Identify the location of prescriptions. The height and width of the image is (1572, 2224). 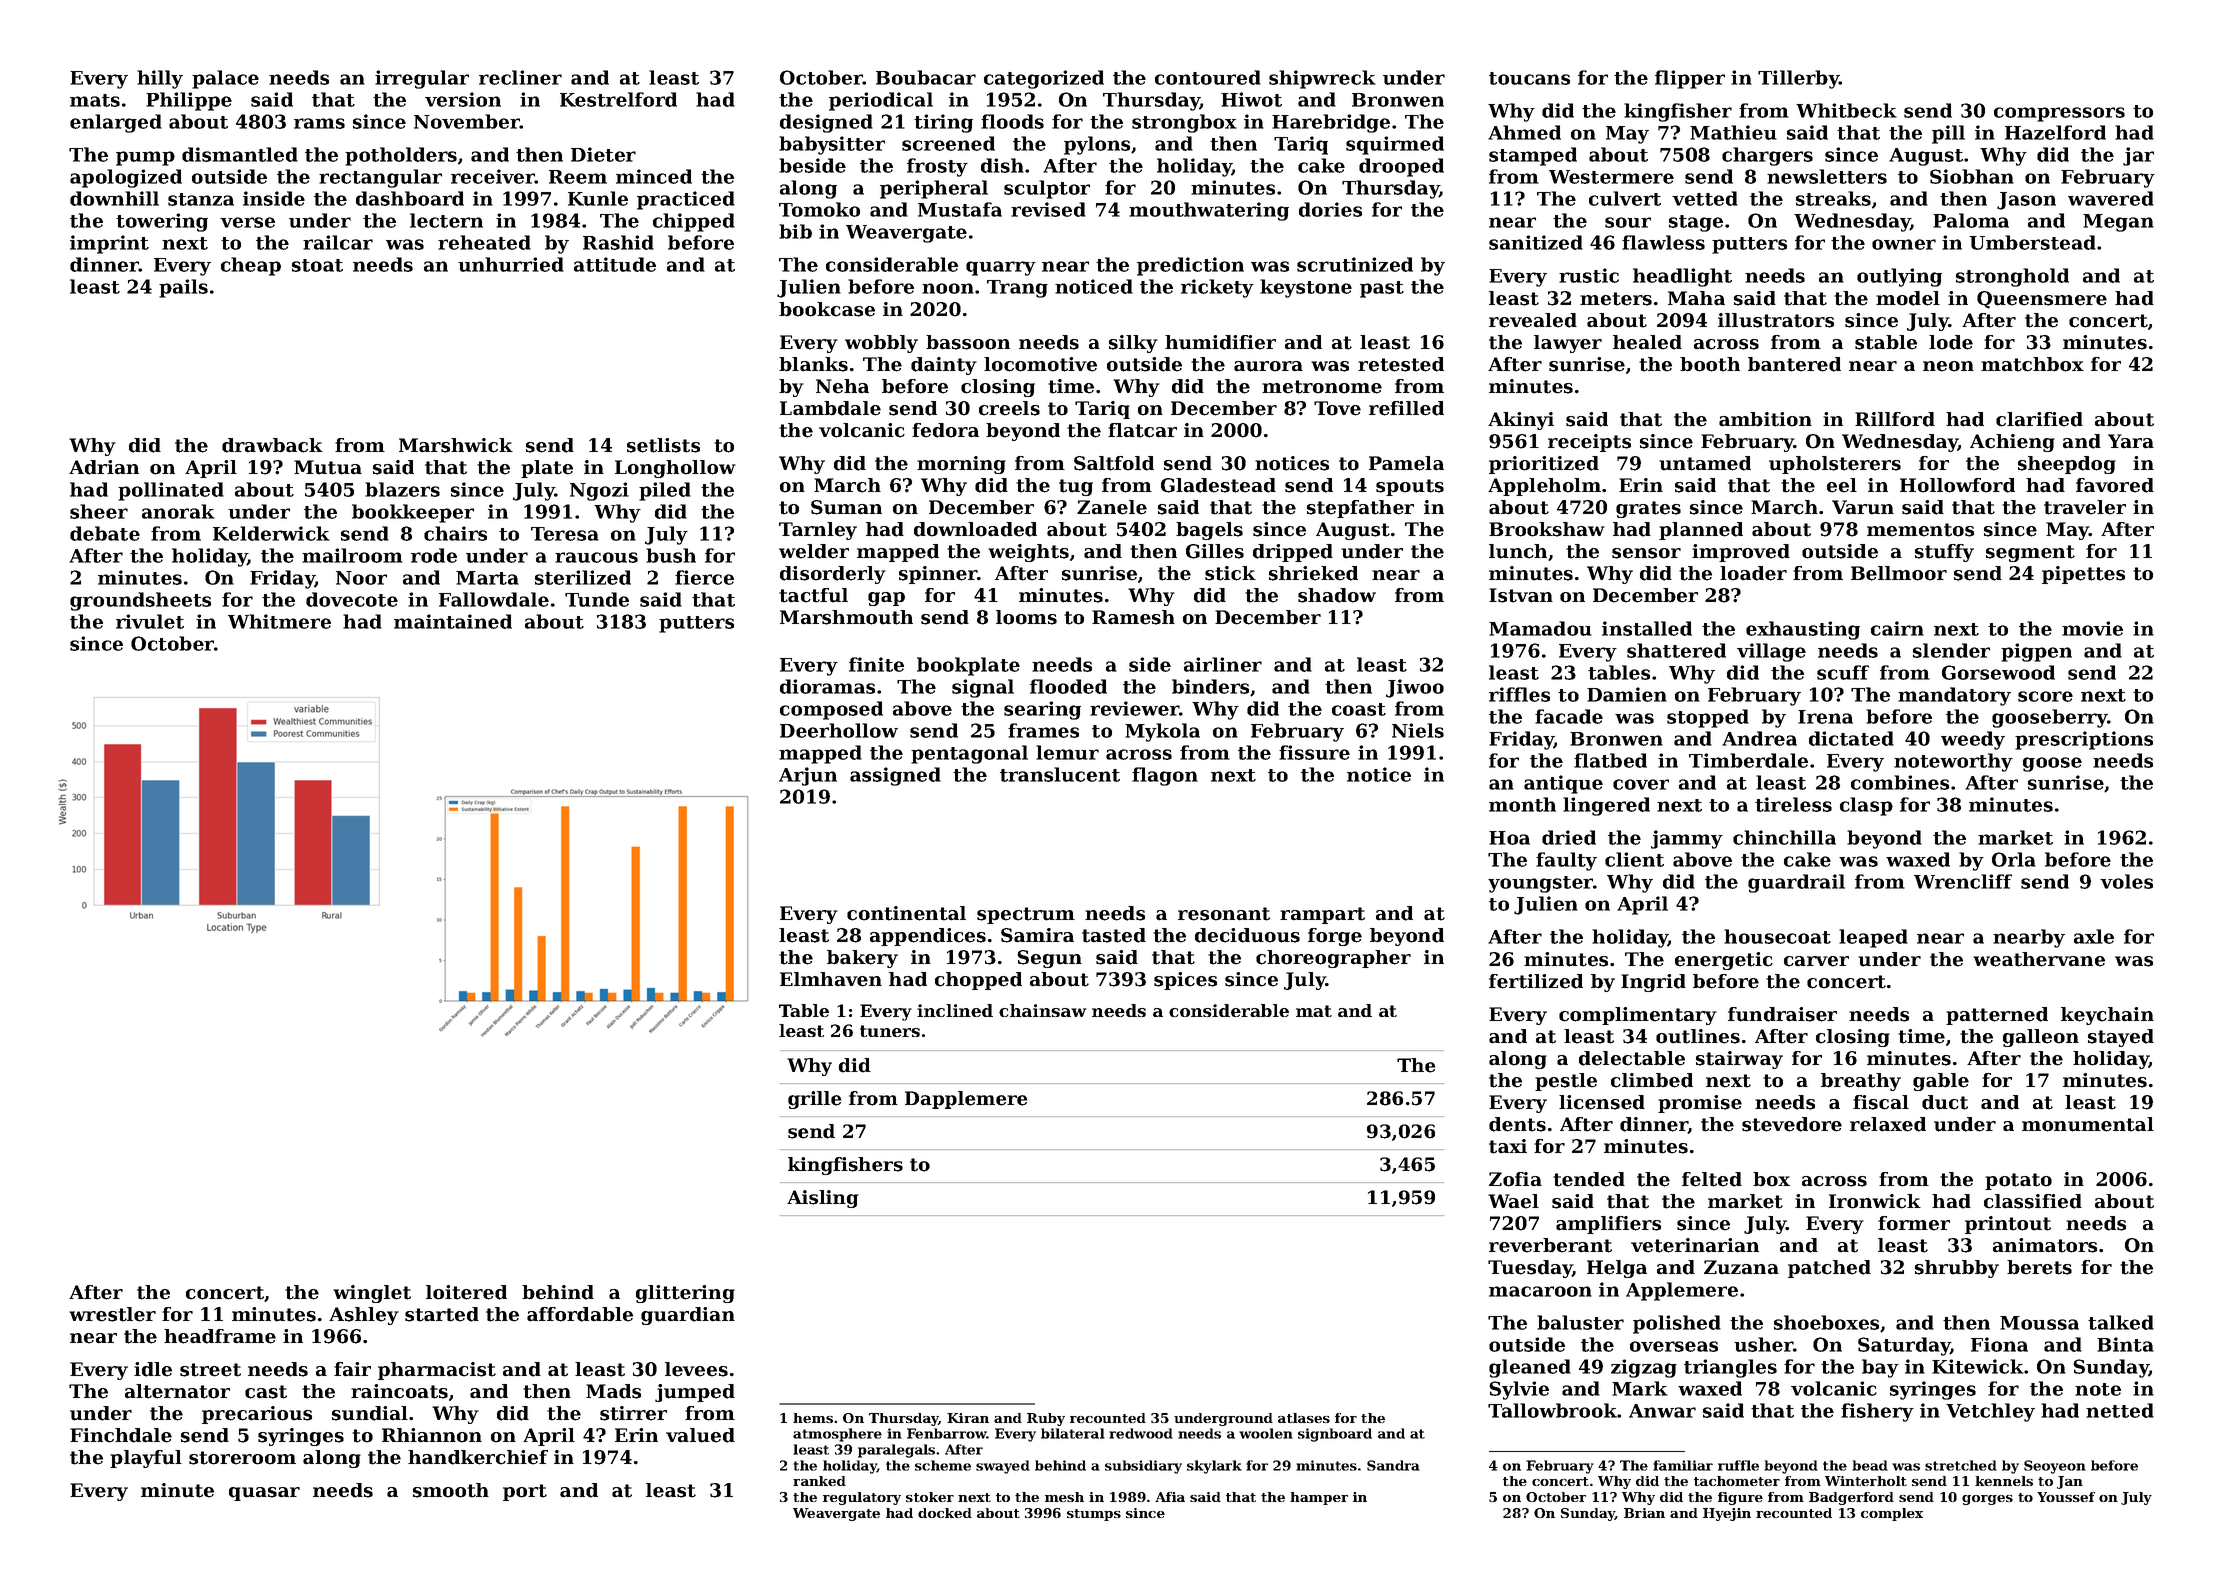
(2084, 740).
